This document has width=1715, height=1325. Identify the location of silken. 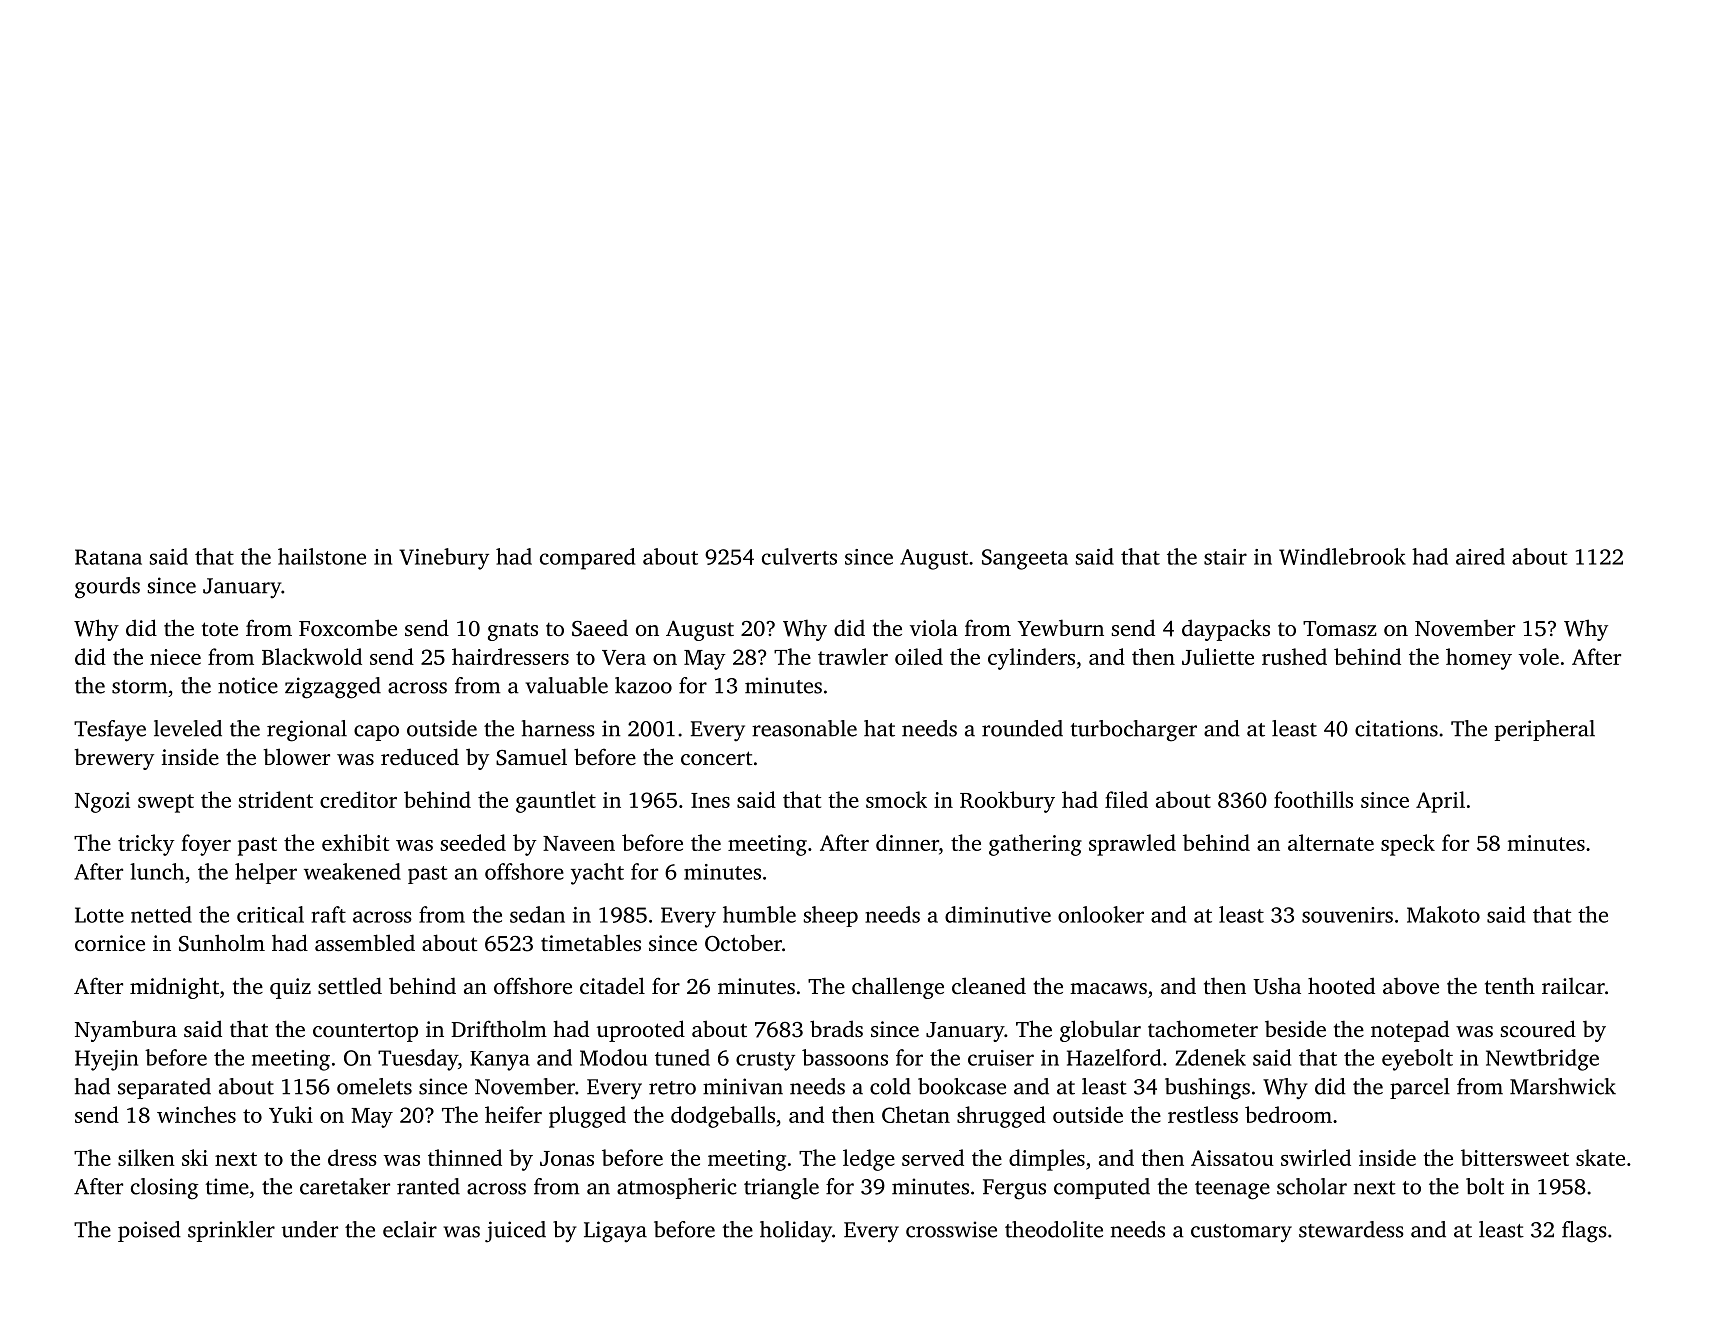
(146, 1157).
